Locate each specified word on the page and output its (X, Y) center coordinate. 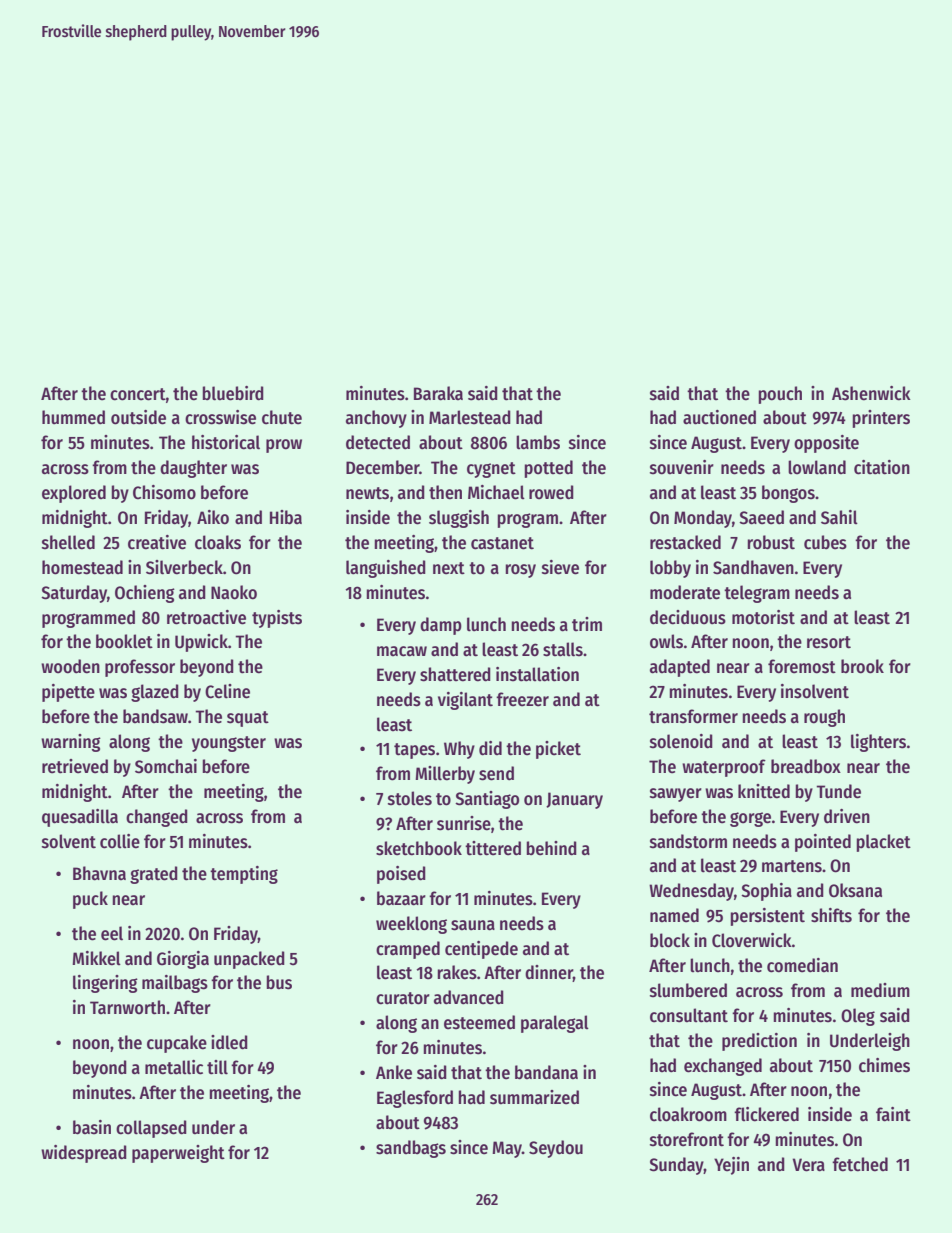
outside (138, 417)
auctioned (719, 417)
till (217, 1067)
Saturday (74, 594)
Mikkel (96, 958)
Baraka (438, 393)
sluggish (459, 519)
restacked (685, 542)
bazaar (401, 898)
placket (883, 843)
